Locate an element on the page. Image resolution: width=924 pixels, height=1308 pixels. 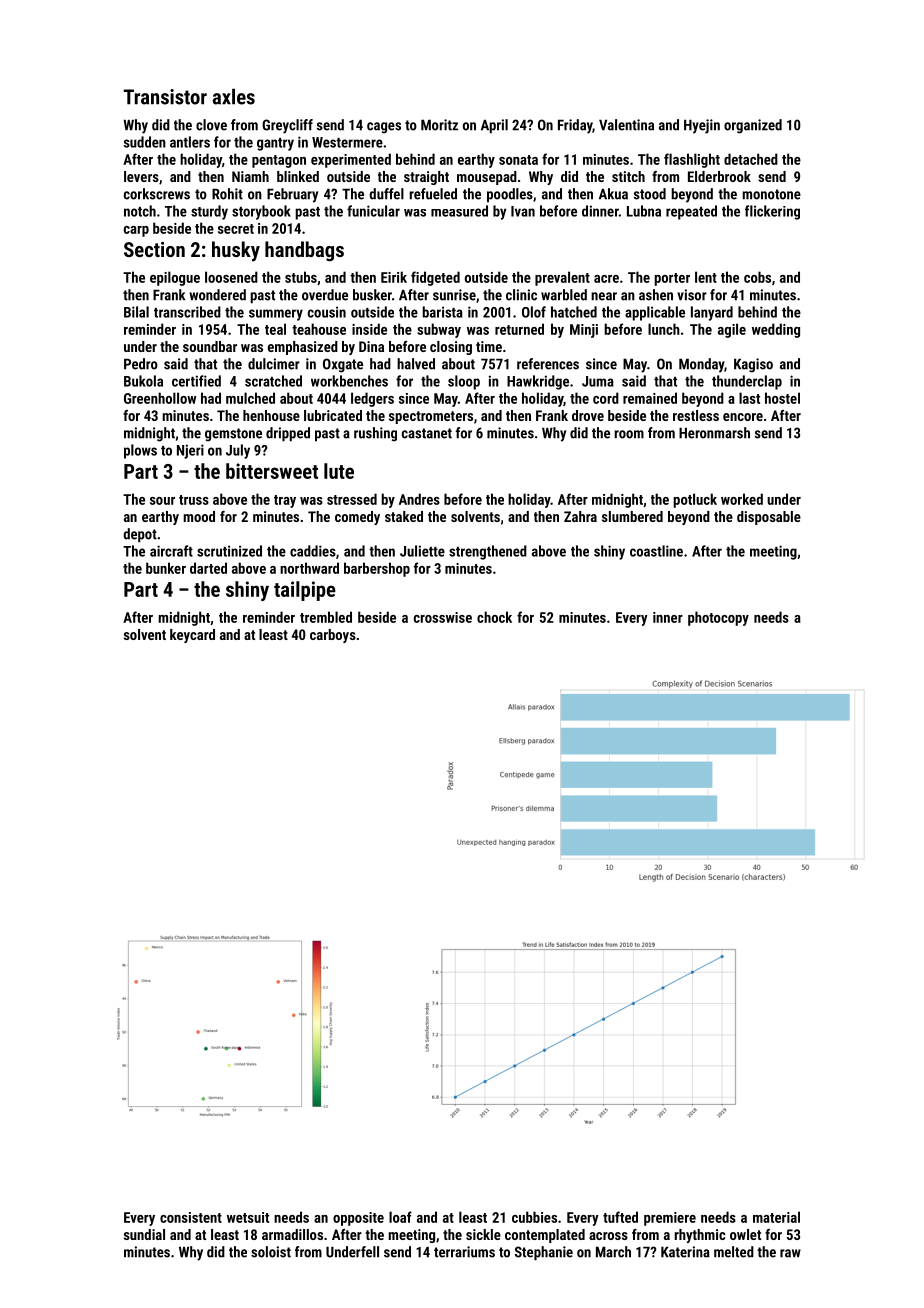
keycard is located at coordinates (192, 636).
